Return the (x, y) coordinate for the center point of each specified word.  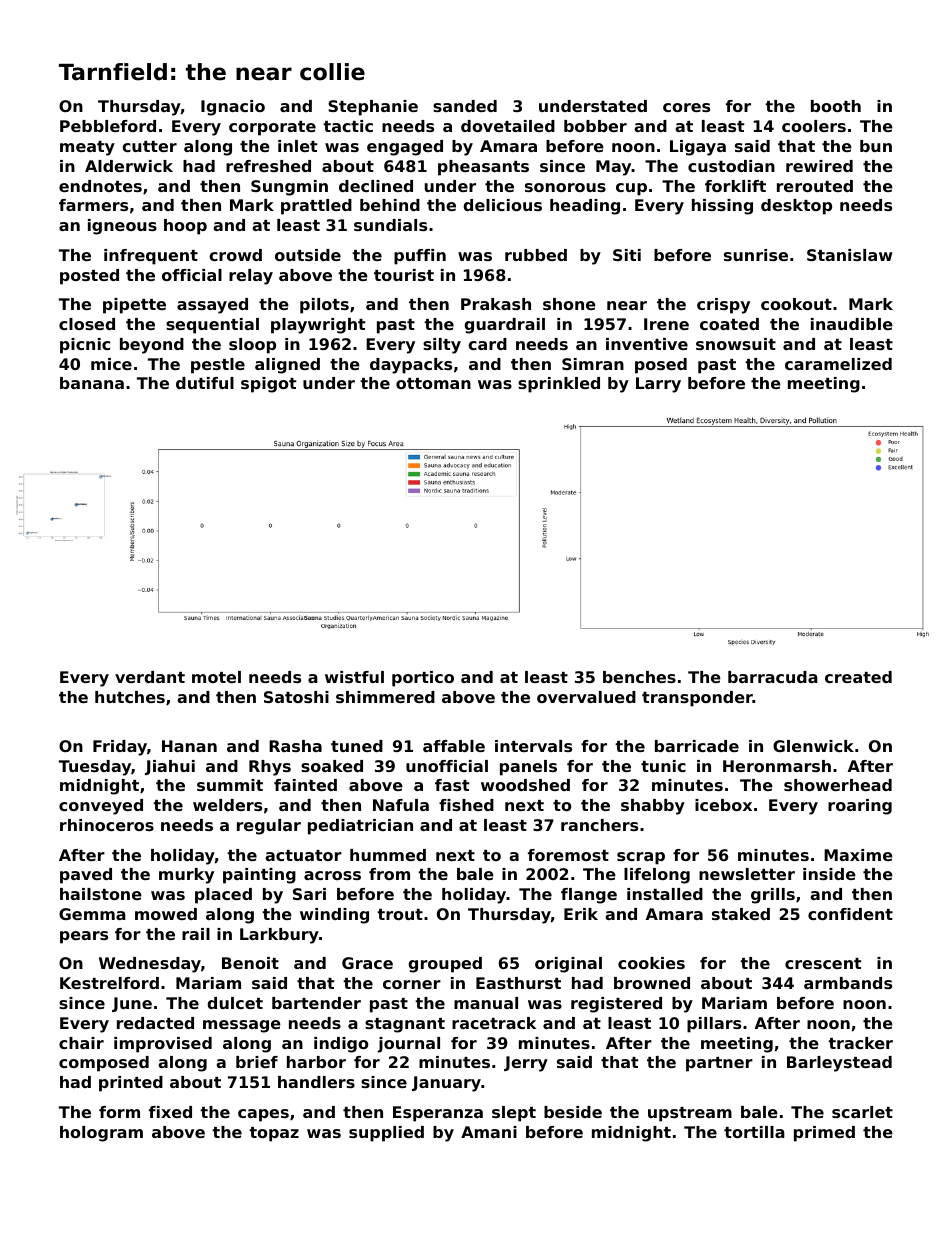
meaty (87, 148)
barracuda (773, 677)
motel (216, 677)
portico (423, 679)
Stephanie (373, 108)
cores (686, 107)
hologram (101, 1134)
